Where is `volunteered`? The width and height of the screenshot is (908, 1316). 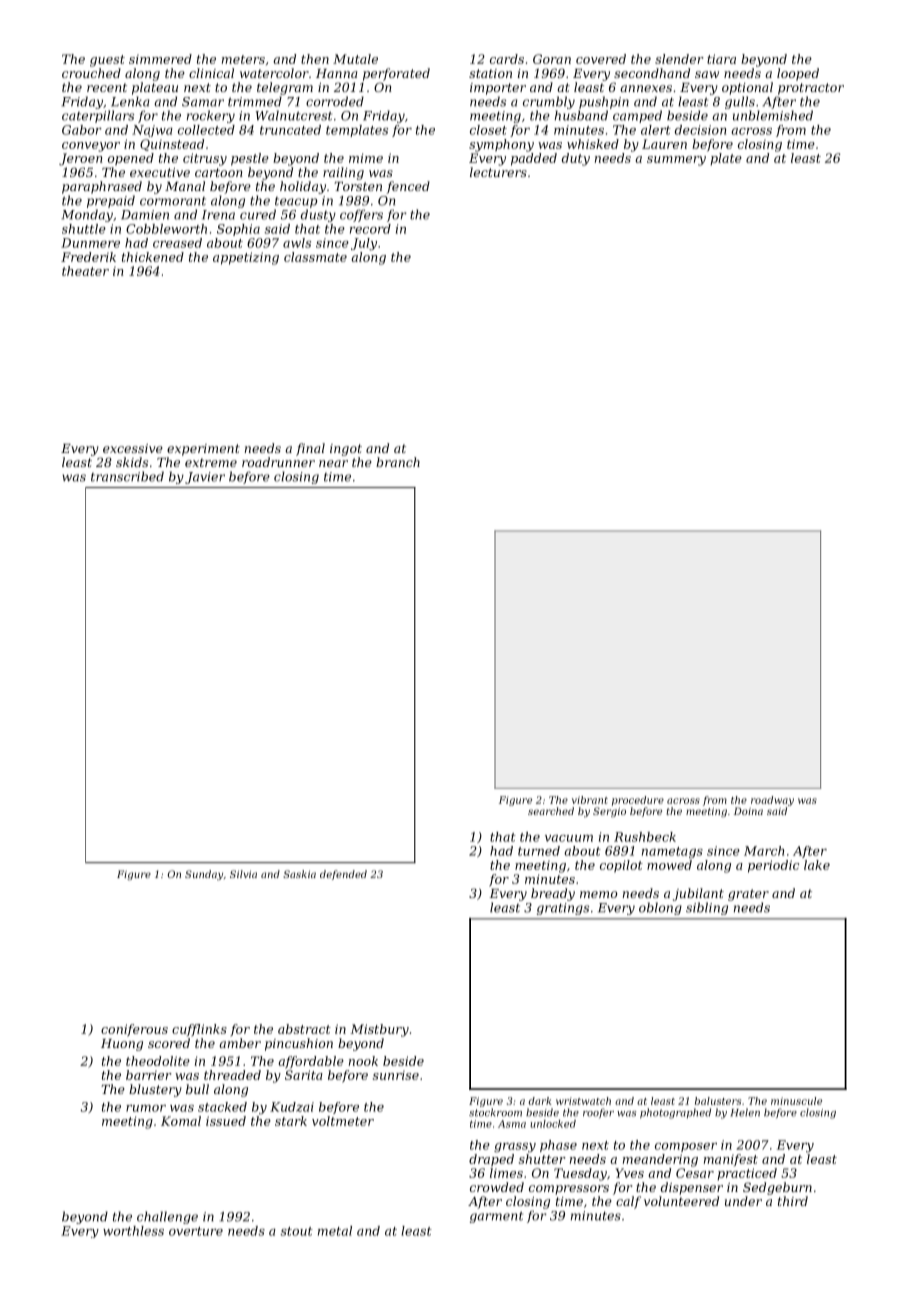
volunteered is located at coordinates (681, 1201).
